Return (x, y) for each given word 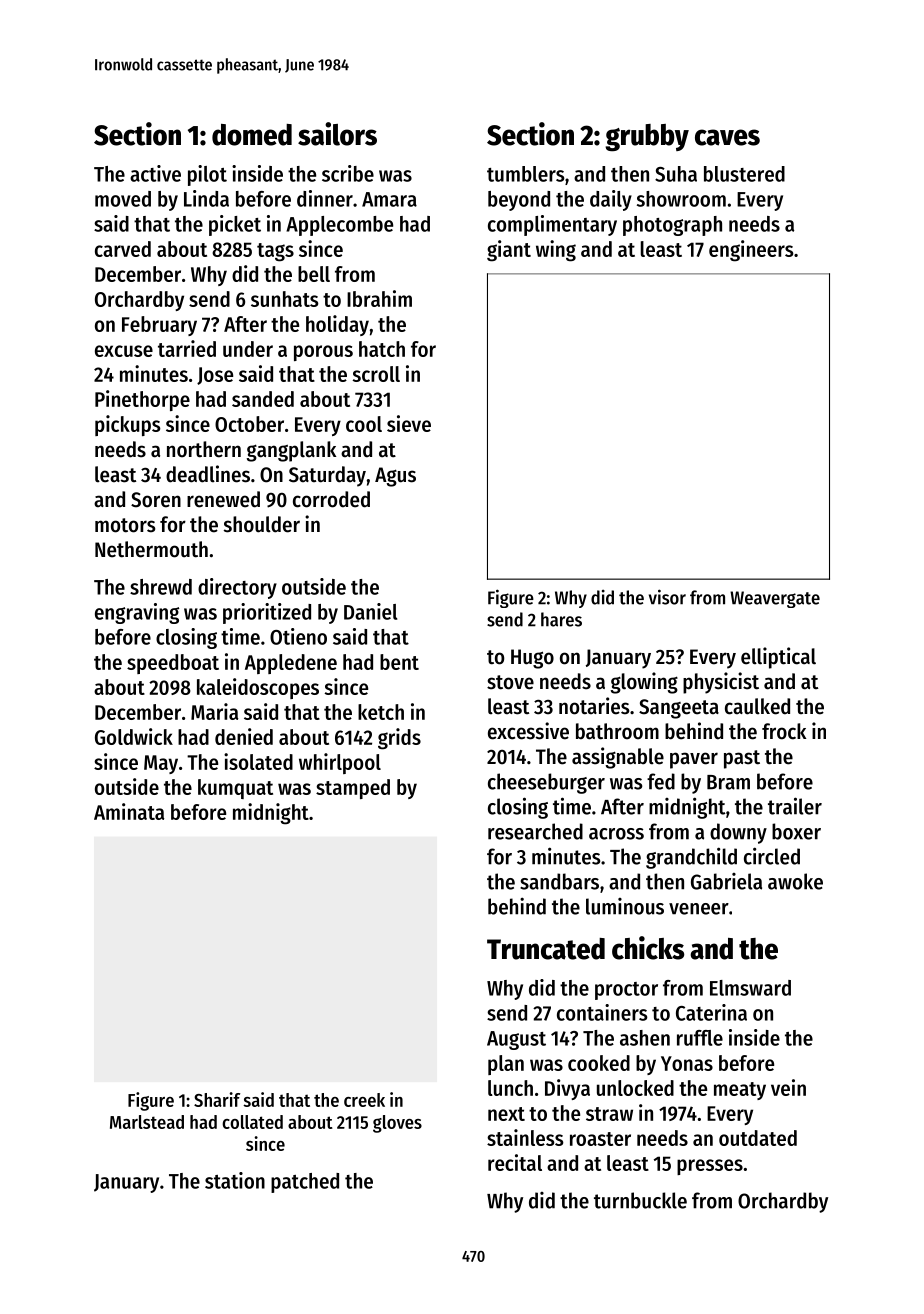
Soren (156, 500)
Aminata (129, 811)
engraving (137, 613)
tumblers (526, 174)
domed (252, 135)
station (235, 1180)
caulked (757, 706)
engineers (751, 251)
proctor (626, 991)
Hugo (532, 659)
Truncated (546, 949)
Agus (395, 477)
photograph (672, 226)
